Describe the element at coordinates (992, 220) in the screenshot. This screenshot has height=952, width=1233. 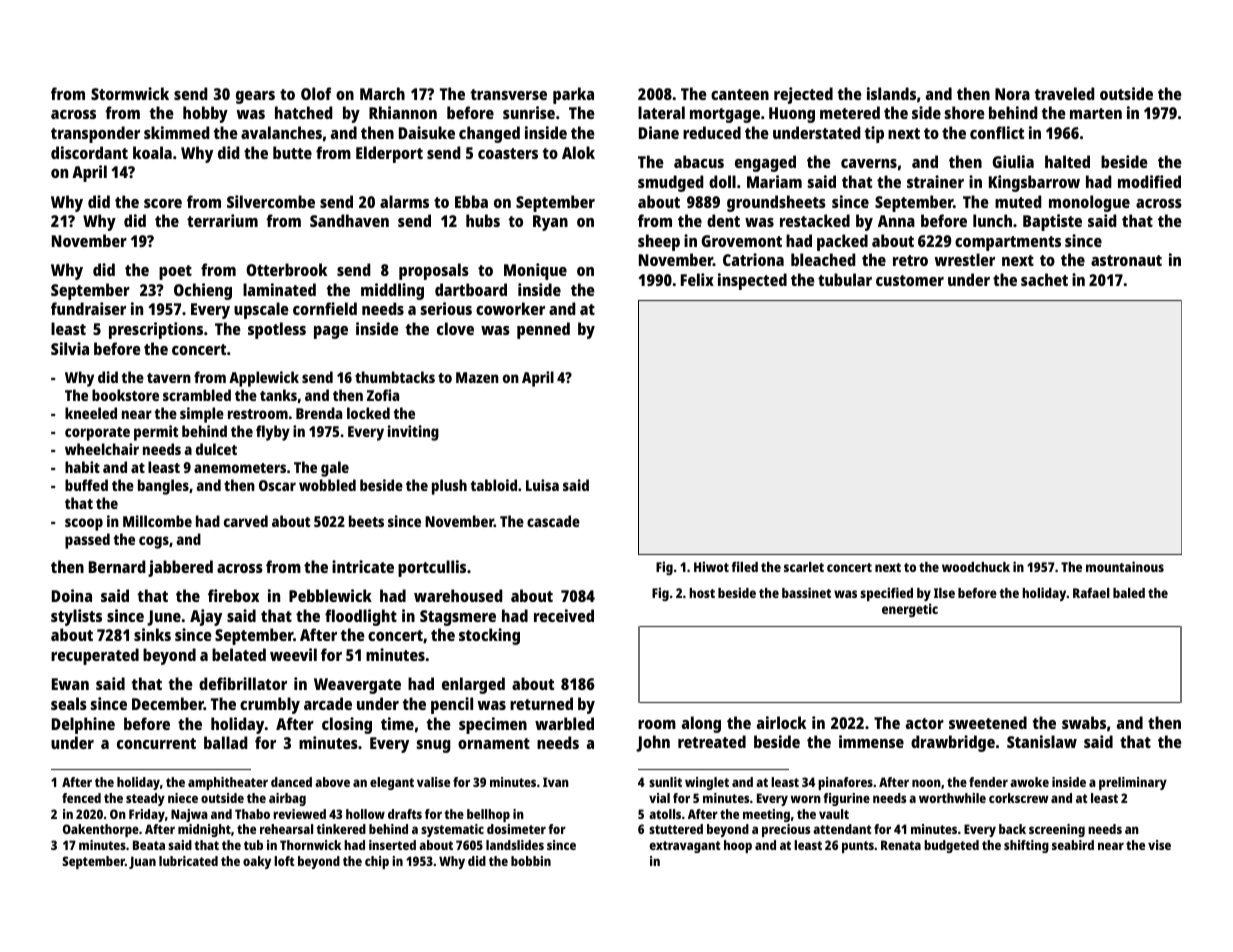
I see `lunch` at that location.
